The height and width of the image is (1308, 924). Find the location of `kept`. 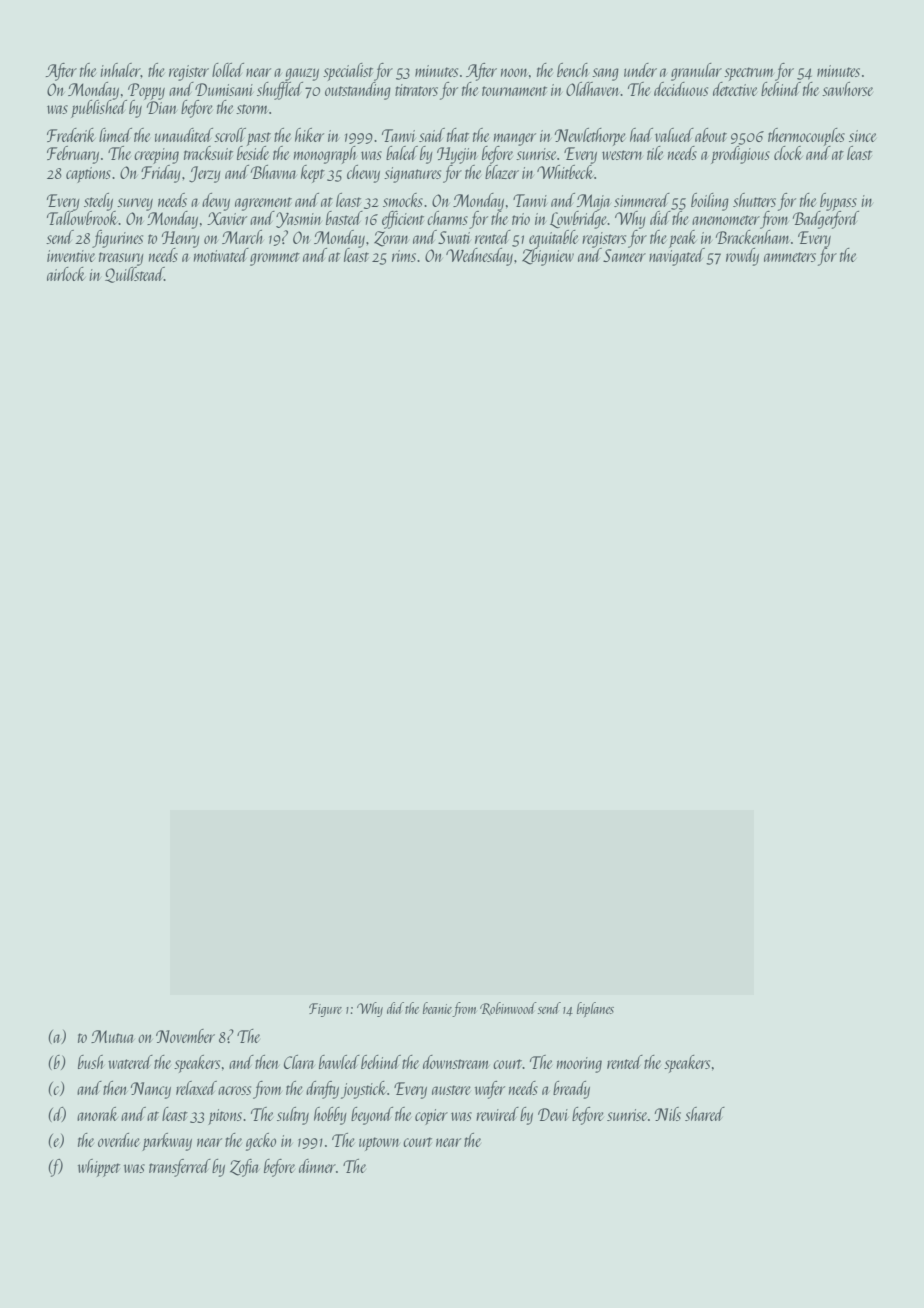

kept is located at coordinates (313, 174).
